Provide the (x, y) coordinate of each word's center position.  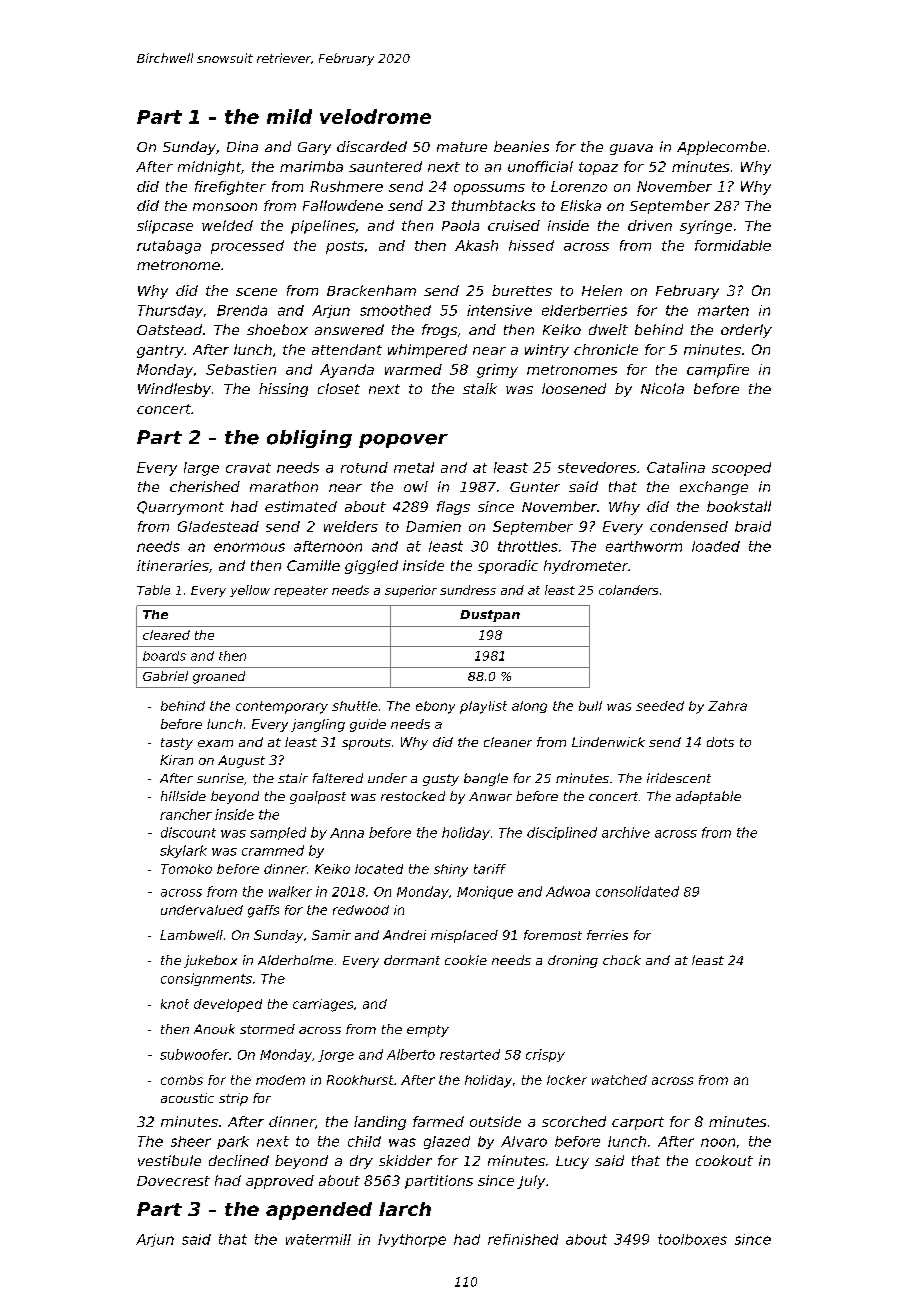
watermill (318, 1239)
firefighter (230, 188)
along (529, 707)
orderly (746, 331)
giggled (371, 567)
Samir (331, 935)
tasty (177, 744)
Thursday (170, 311)
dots (720, 742)
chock (622, 960)
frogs (439, 331)
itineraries (173, 565)
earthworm (644, 546)
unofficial (540, 166)
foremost (553, 935)
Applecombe (721, 148)
